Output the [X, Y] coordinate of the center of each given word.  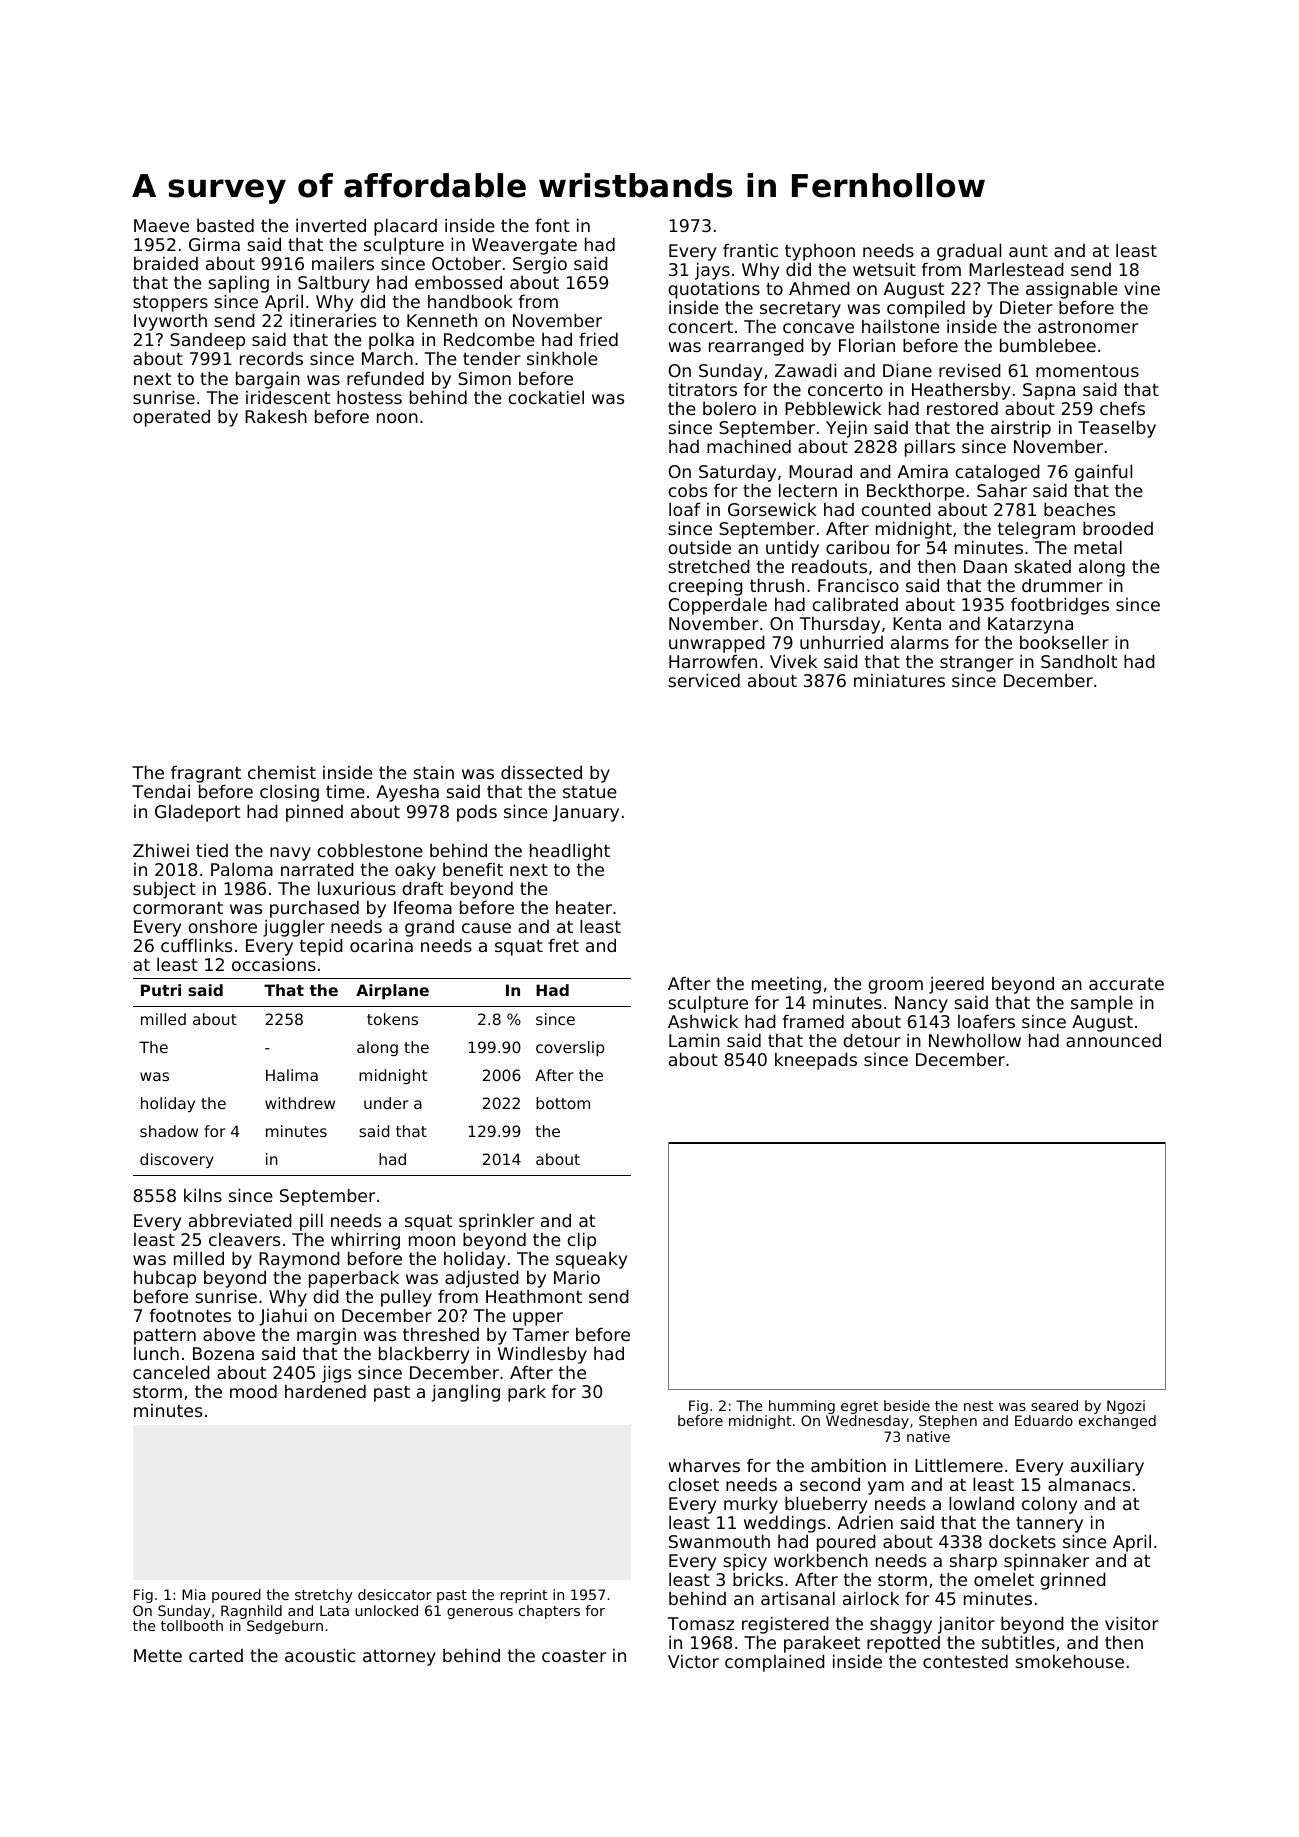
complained [775, 1663]
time [345, 791]
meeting [786, 985]
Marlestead [1016, 269]
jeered [956, 985]
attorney [399, 1658]
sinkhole [562, 358]
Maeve [161, 225]
